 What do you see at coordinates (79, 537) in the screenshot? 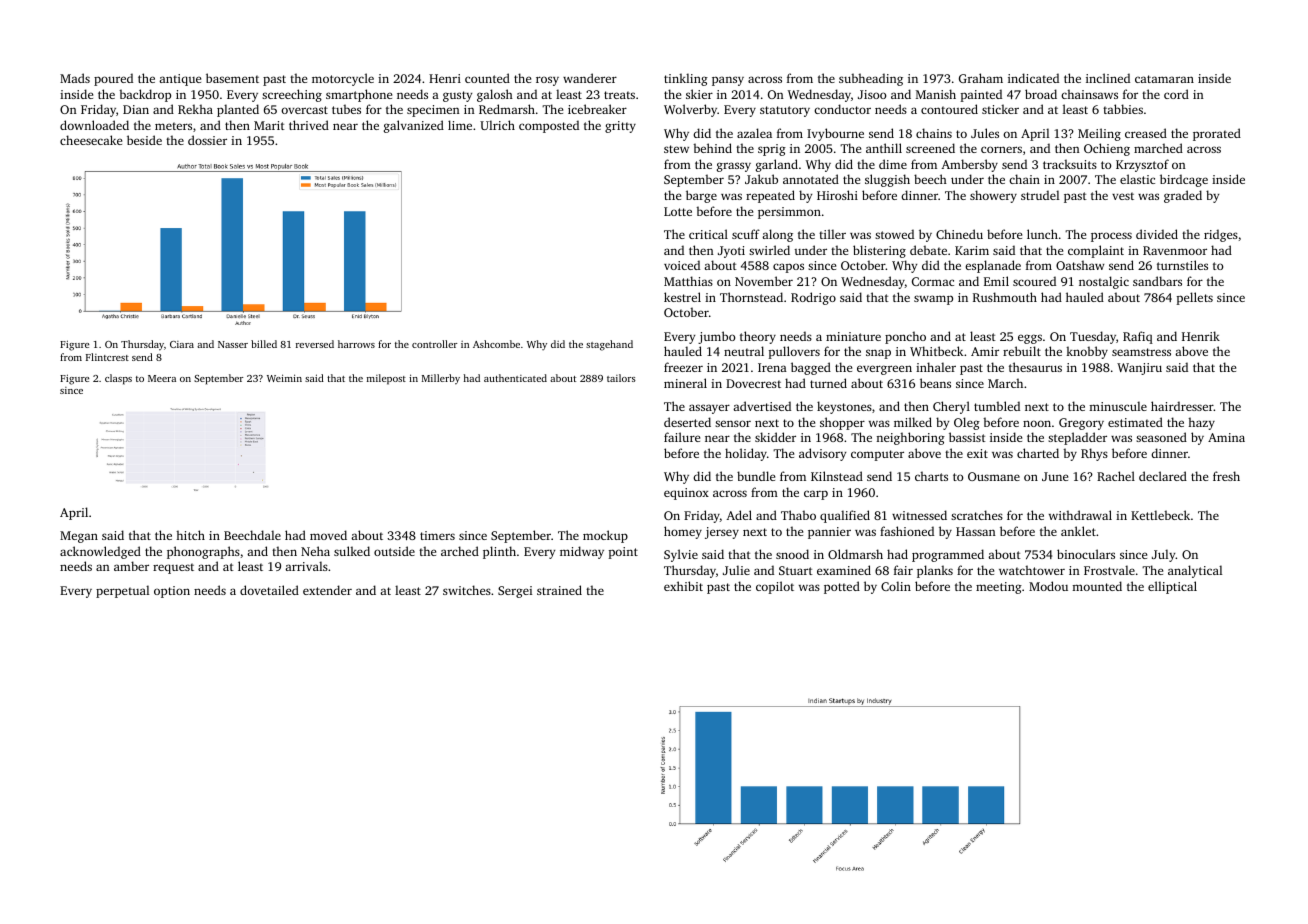
I see `Megan` at bounding box center [79, 537].
